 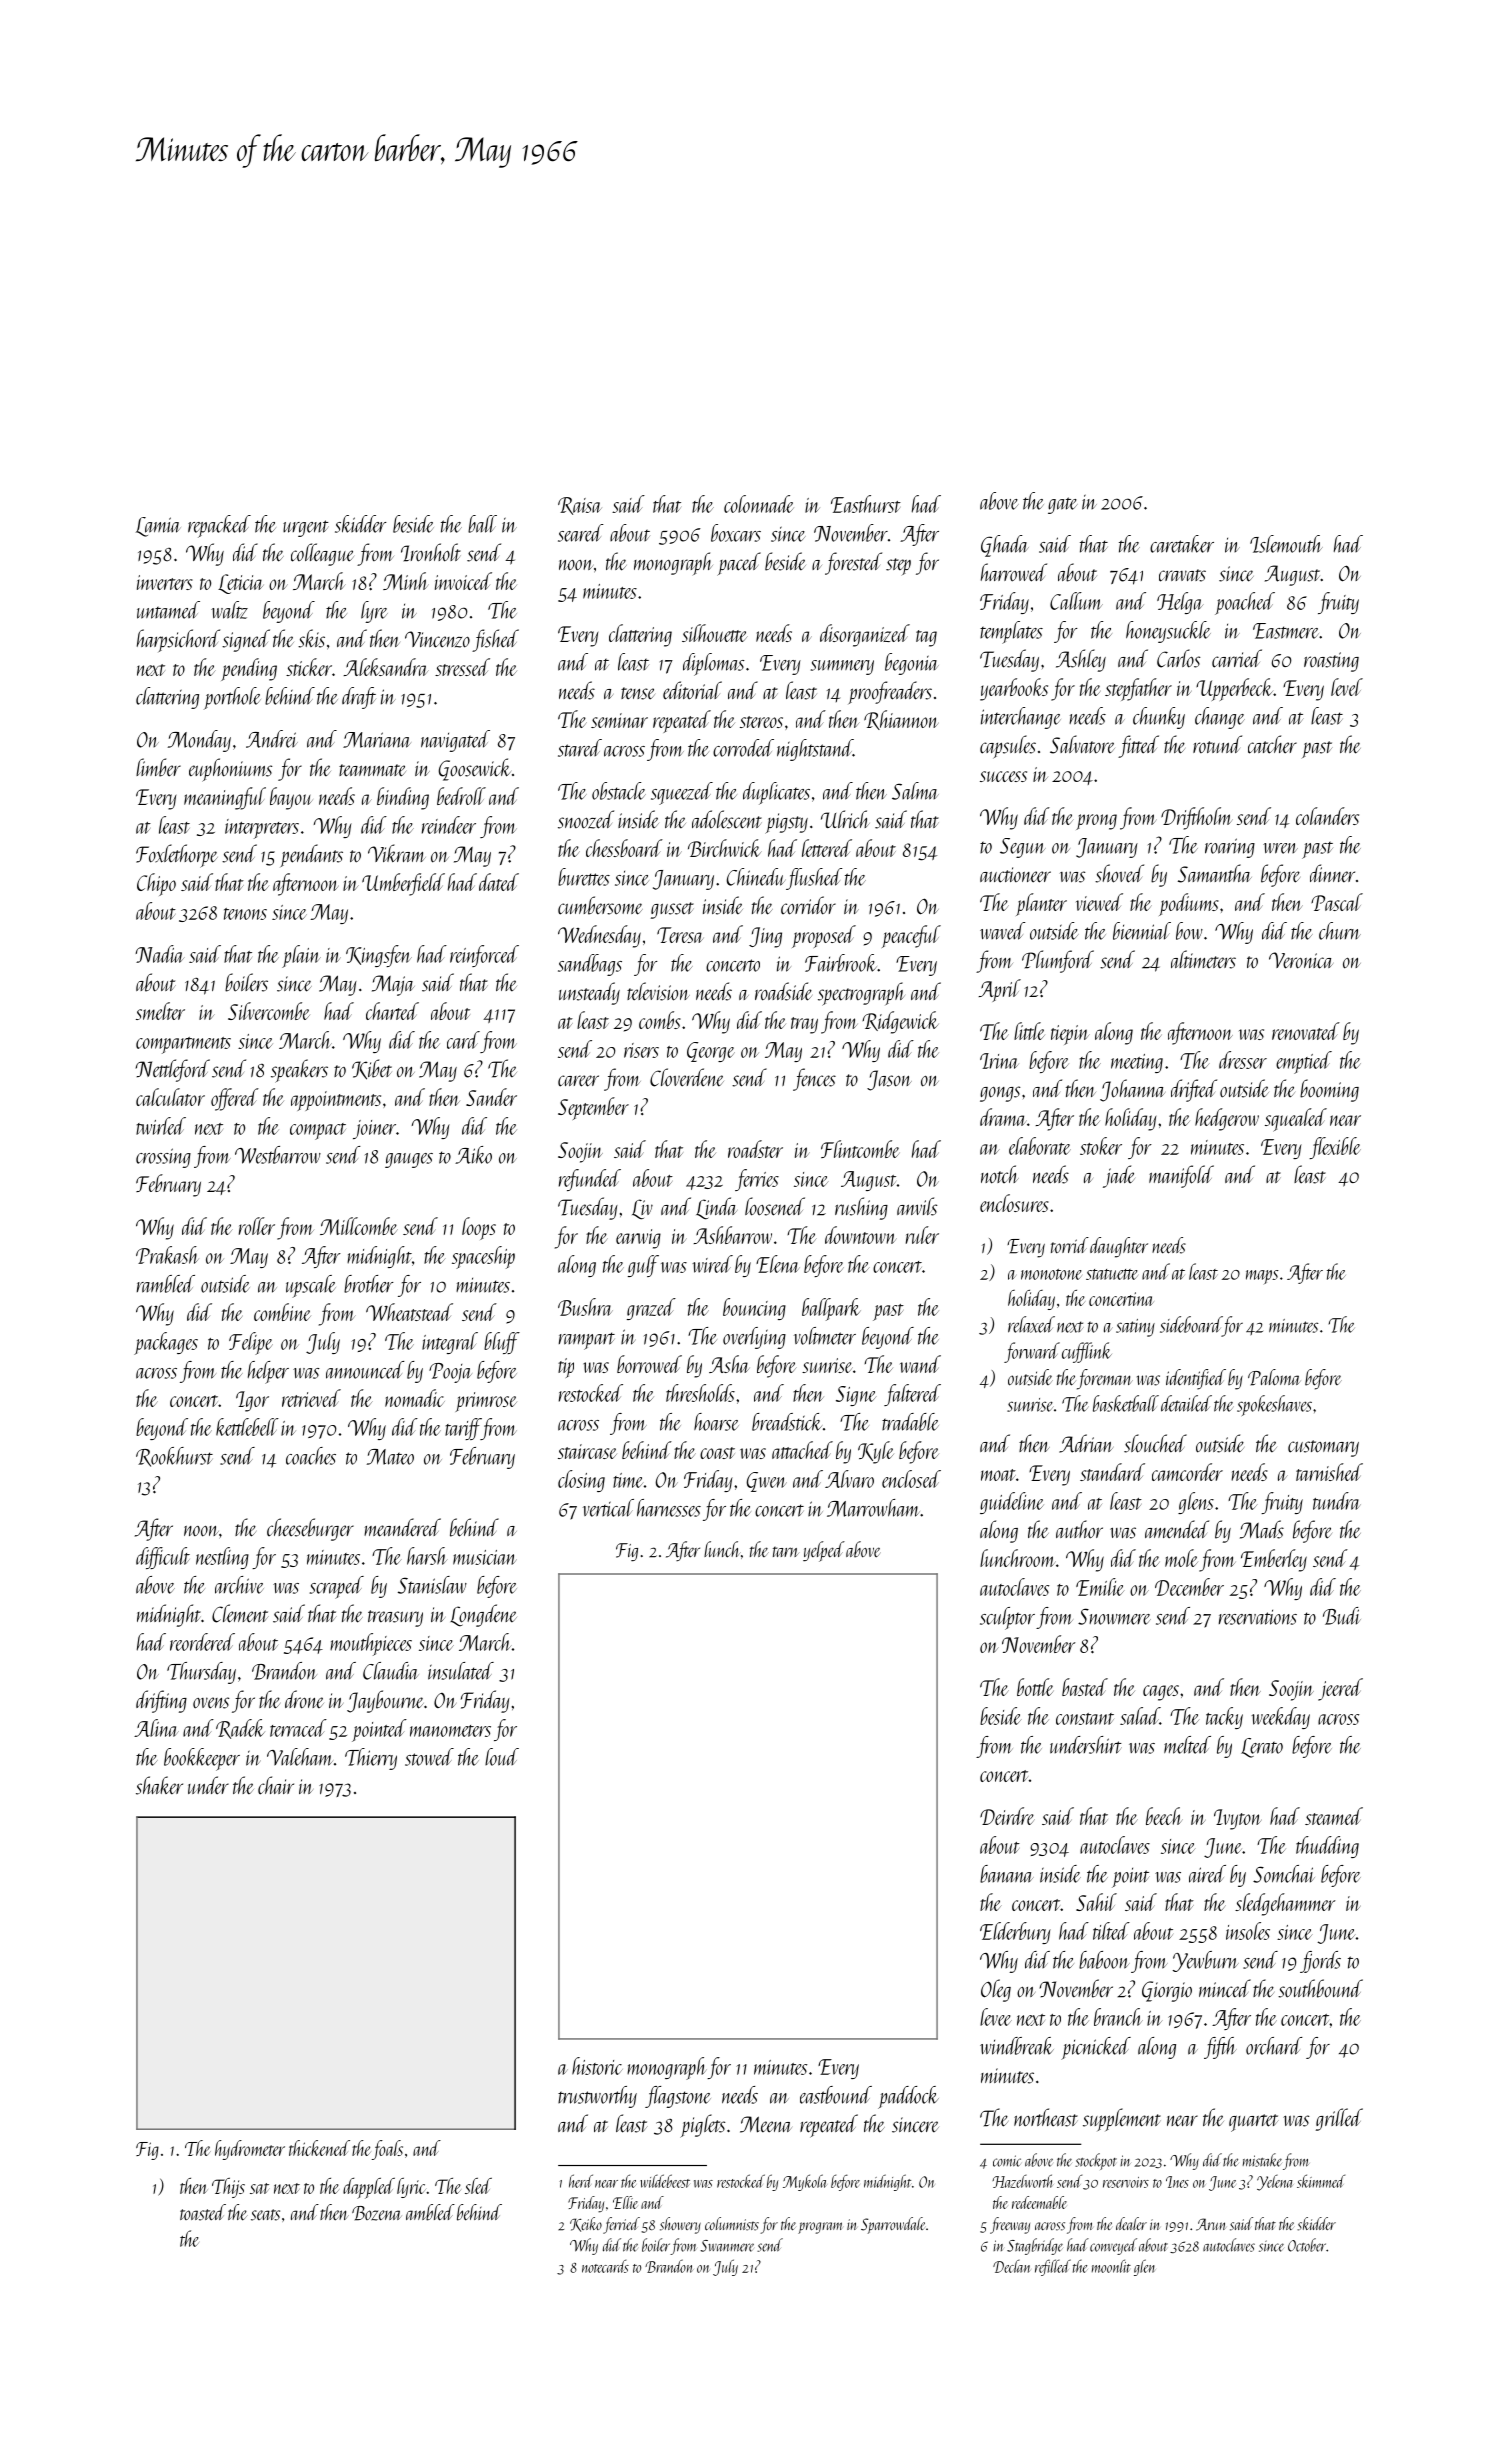 I want to click on Lerato, so click(x=1262, y=1748).
